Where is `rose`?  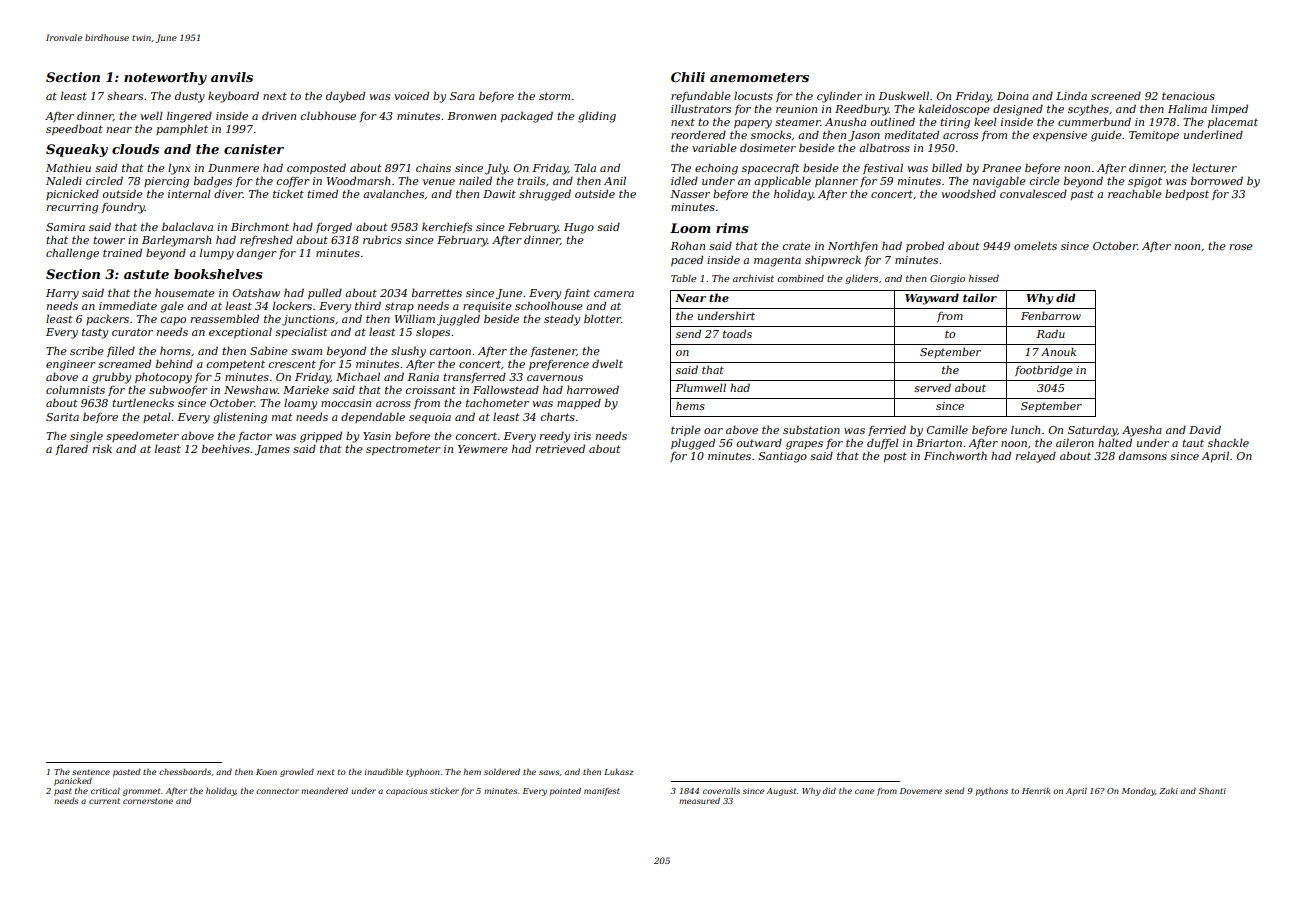
rose is located at coordinates (1241, 247).
